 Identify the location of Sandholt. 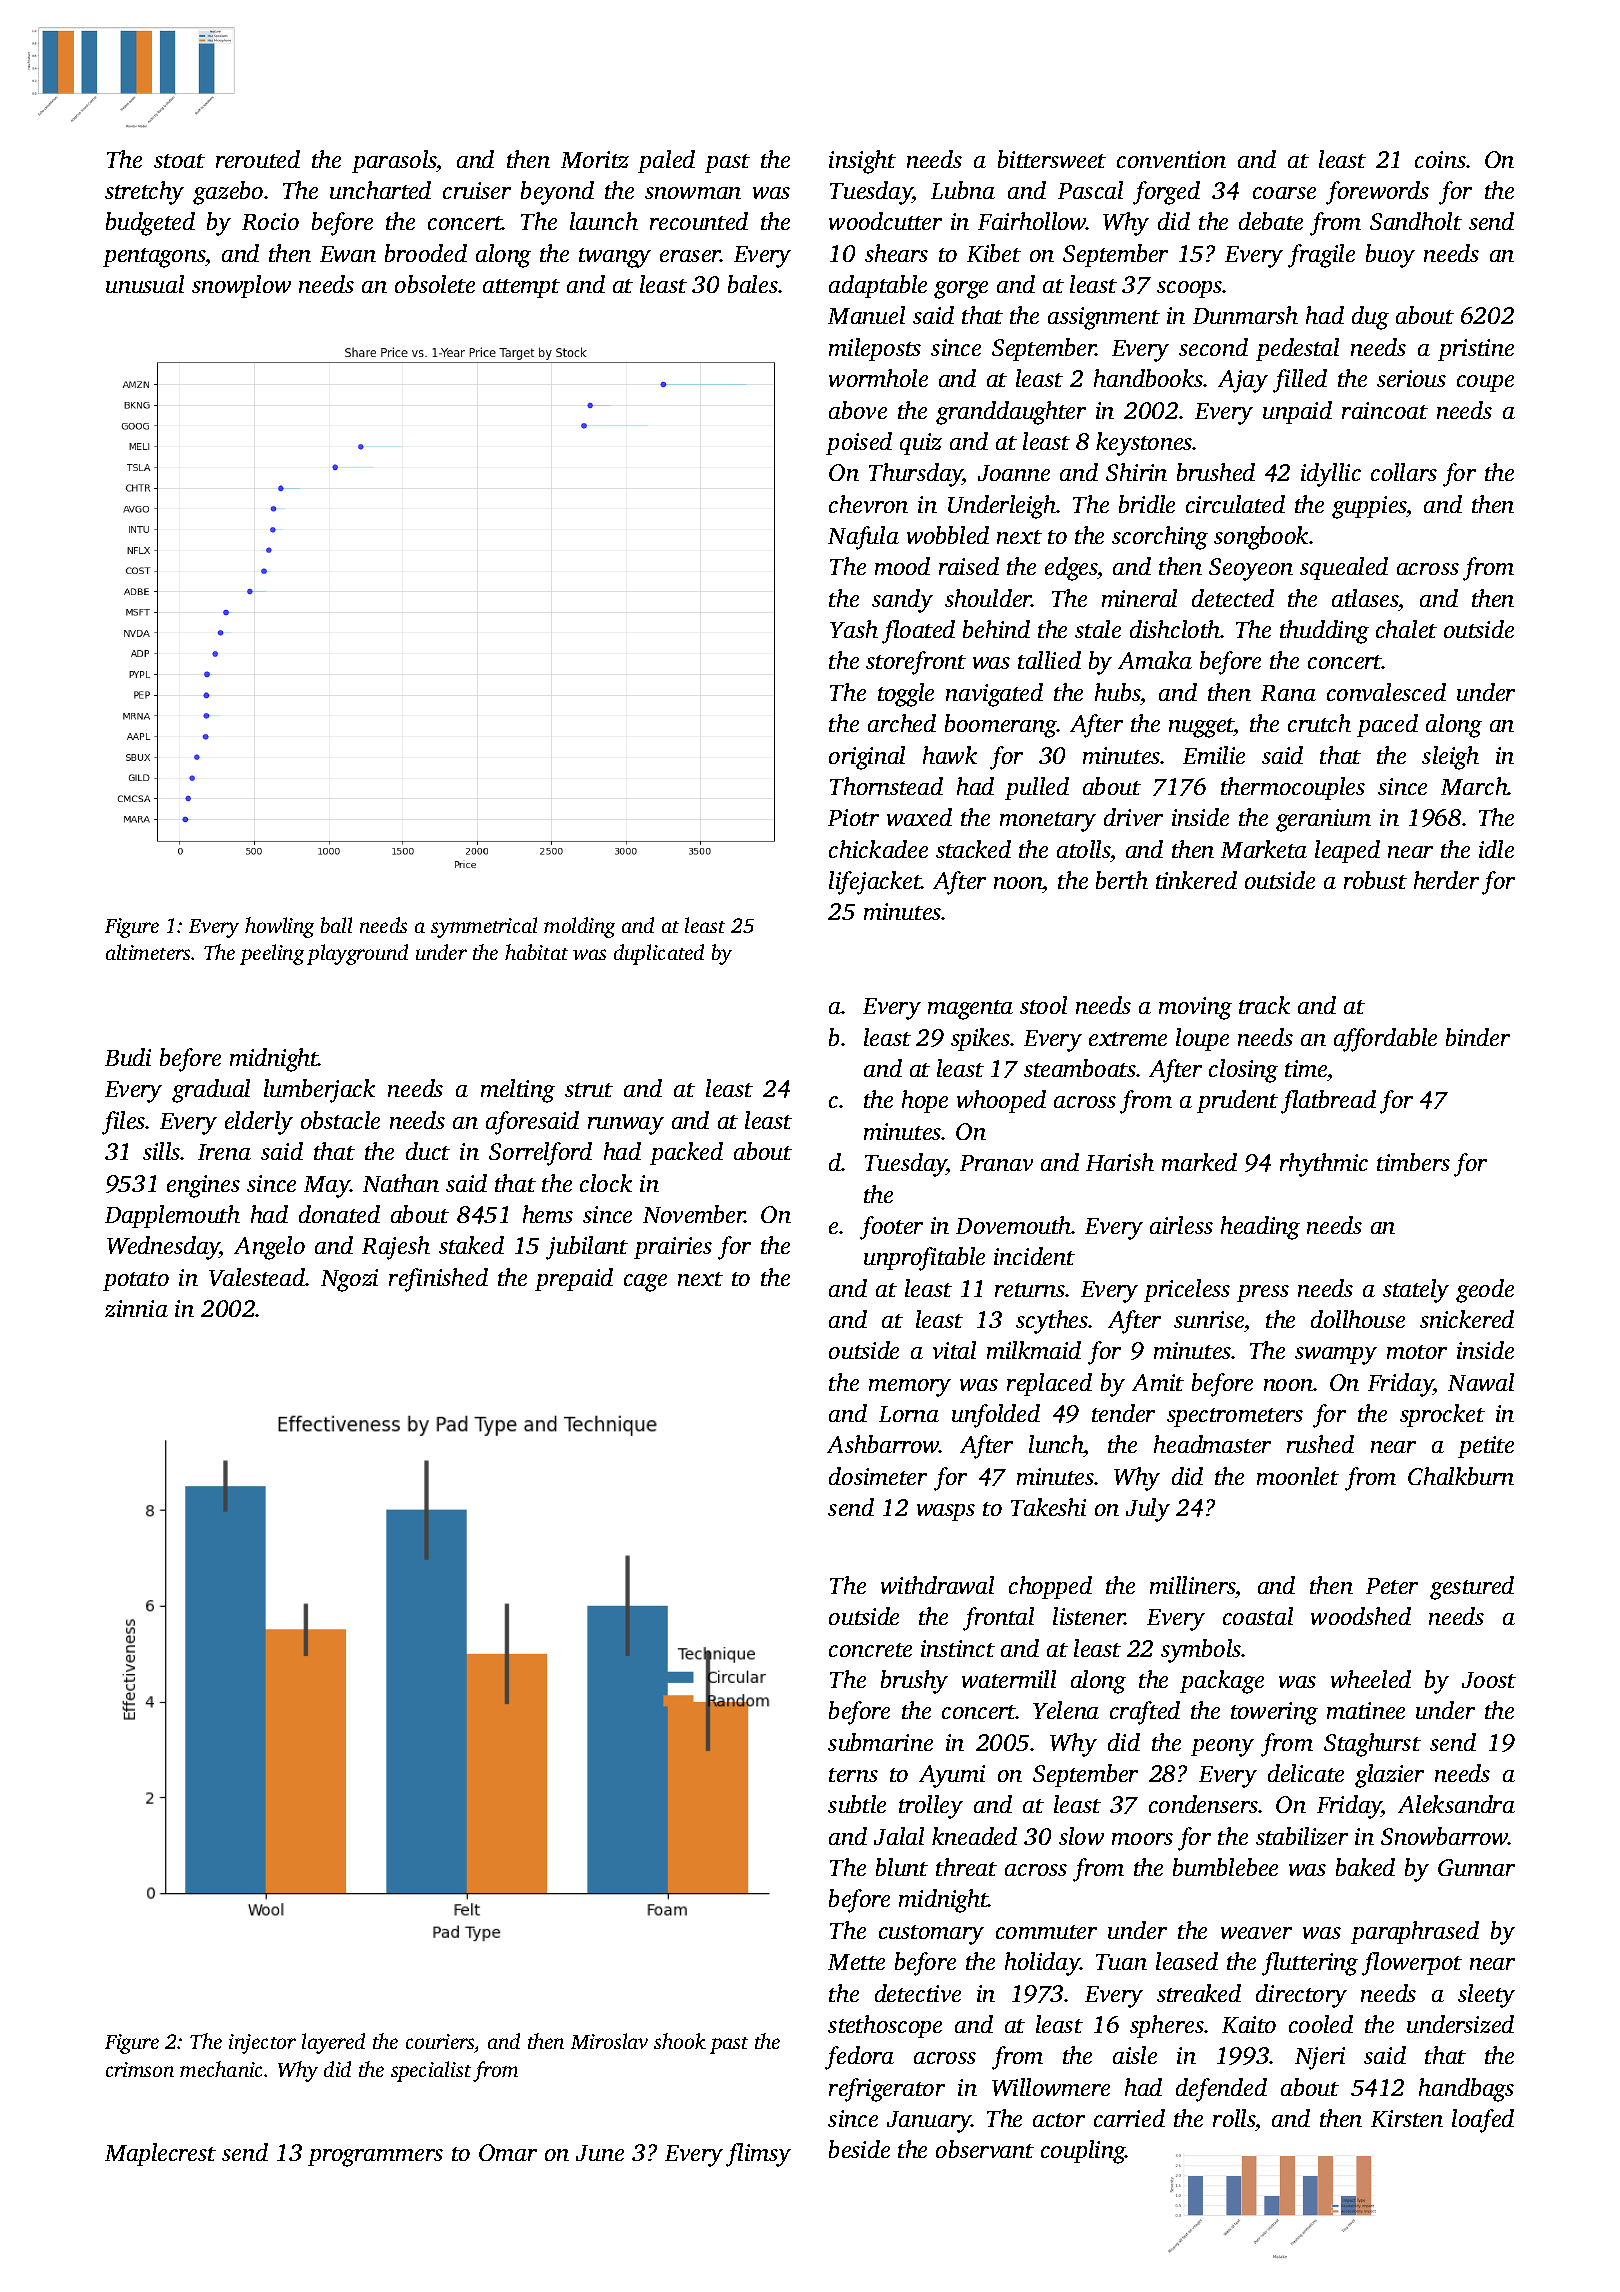
(1416, 221).
